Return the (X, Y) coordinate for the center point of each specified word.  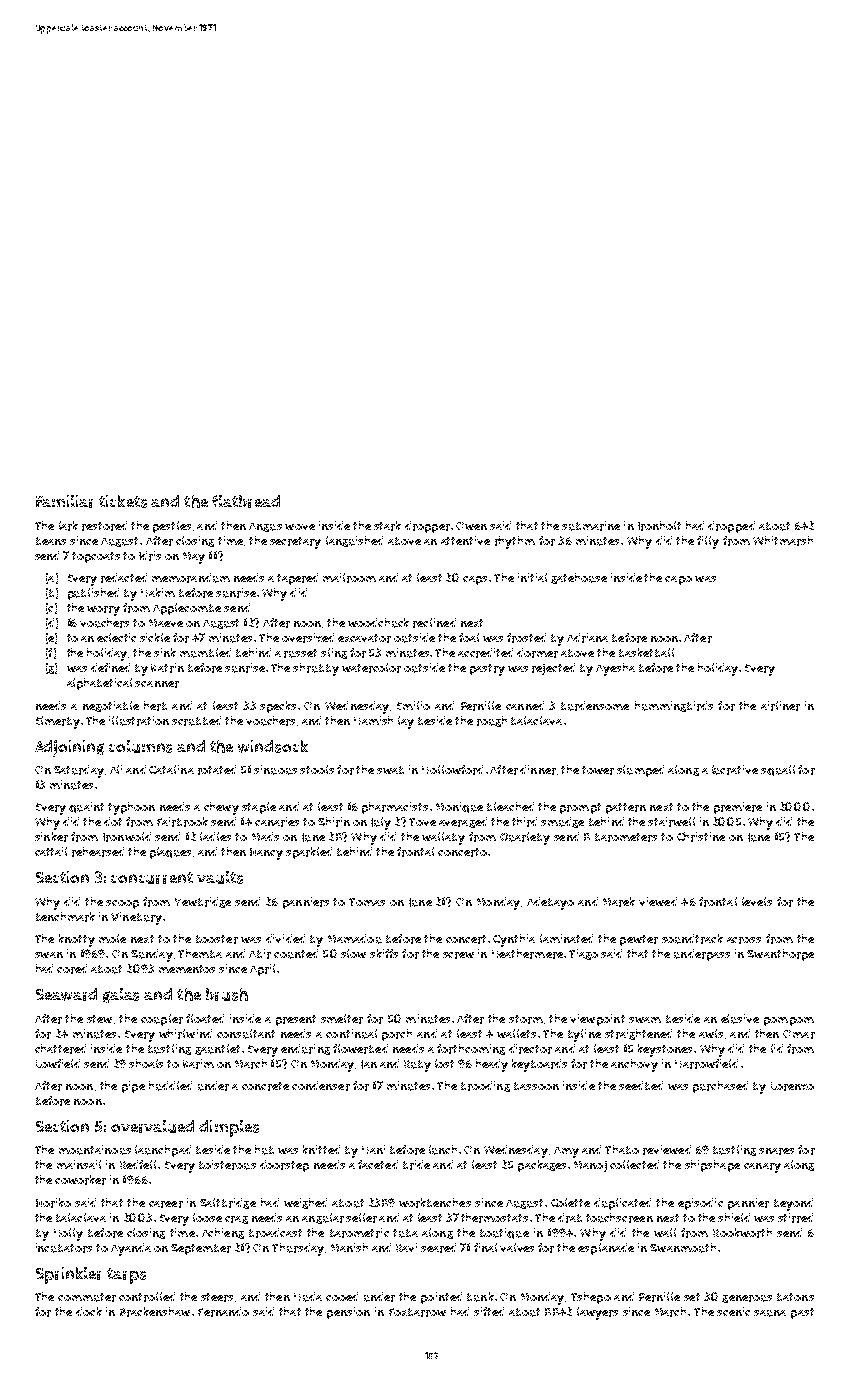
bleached (510, 806)
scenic (733, 1311)
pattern (626, 808)
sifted (489, 1311)
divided (285, 938)
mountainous (95, 1150)
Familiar (64, 501)
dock (89, 1311)
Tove (422, 822)
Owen (471, 526)
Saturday (79, 771)
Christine (701, 837)
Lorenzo (792, 1086)
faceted (378, 1164)
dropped (731, 527)
